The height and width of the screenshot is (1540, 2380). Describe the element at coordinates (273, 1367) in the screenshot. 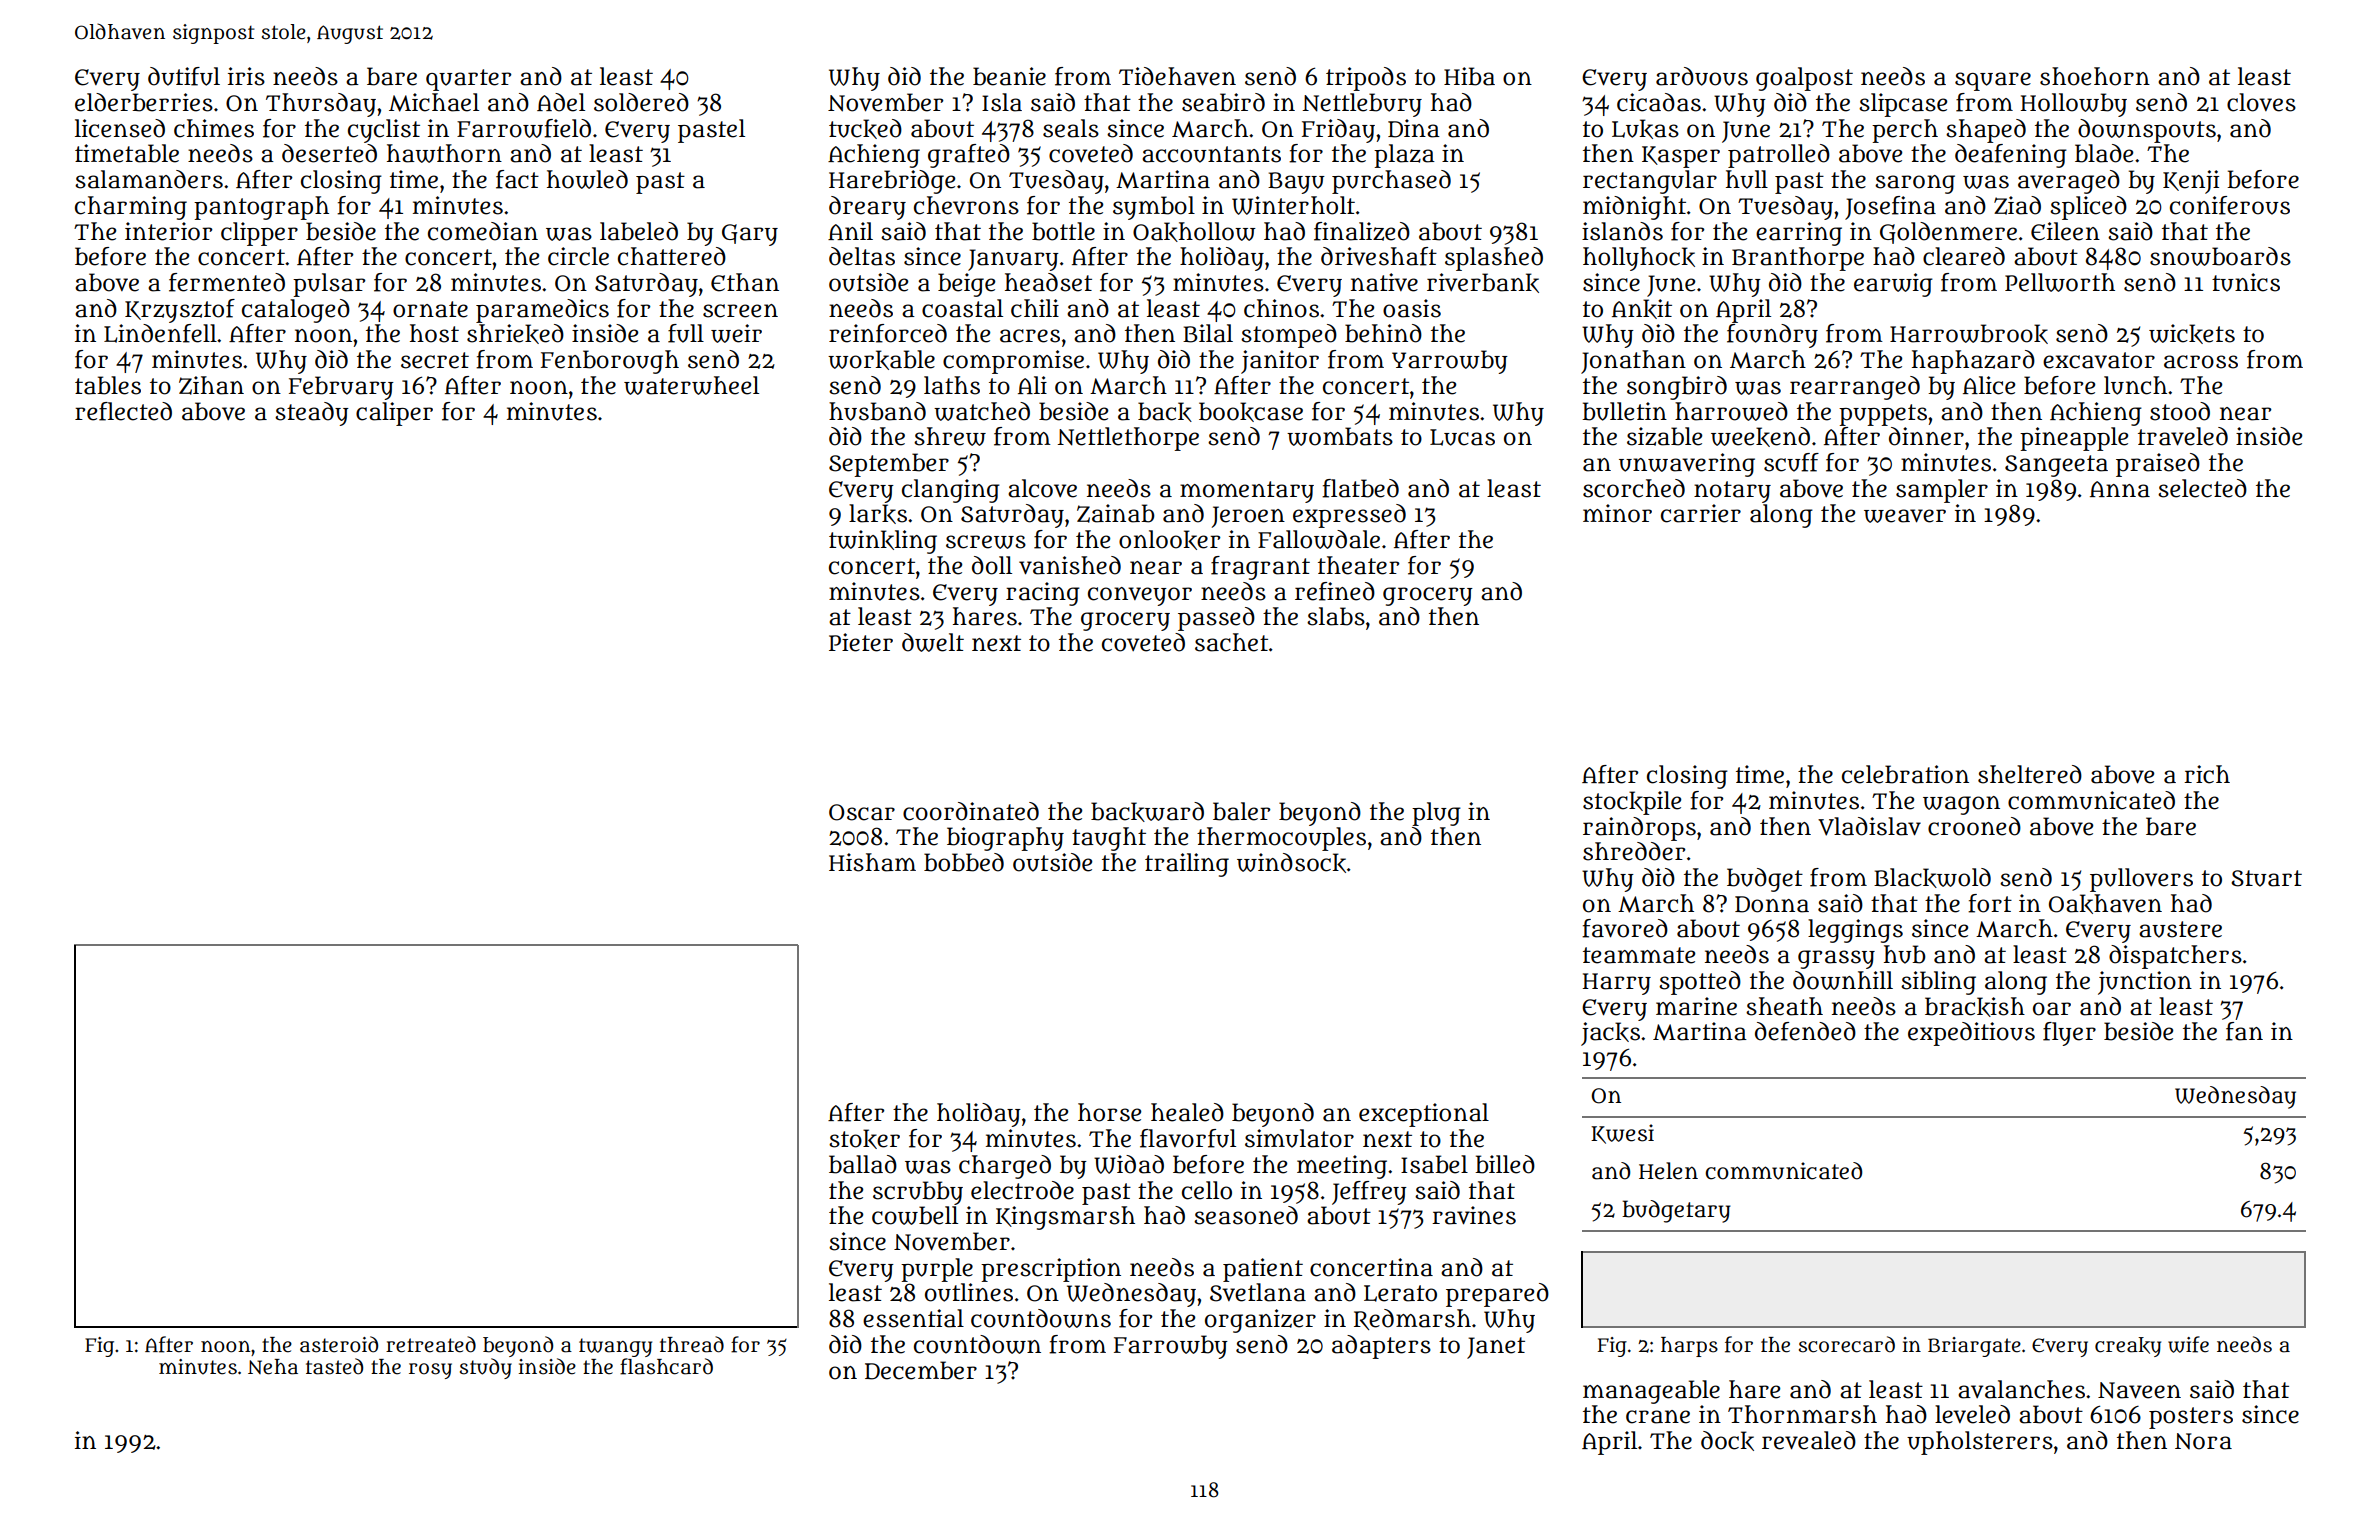

I see `Neha` at that location.
